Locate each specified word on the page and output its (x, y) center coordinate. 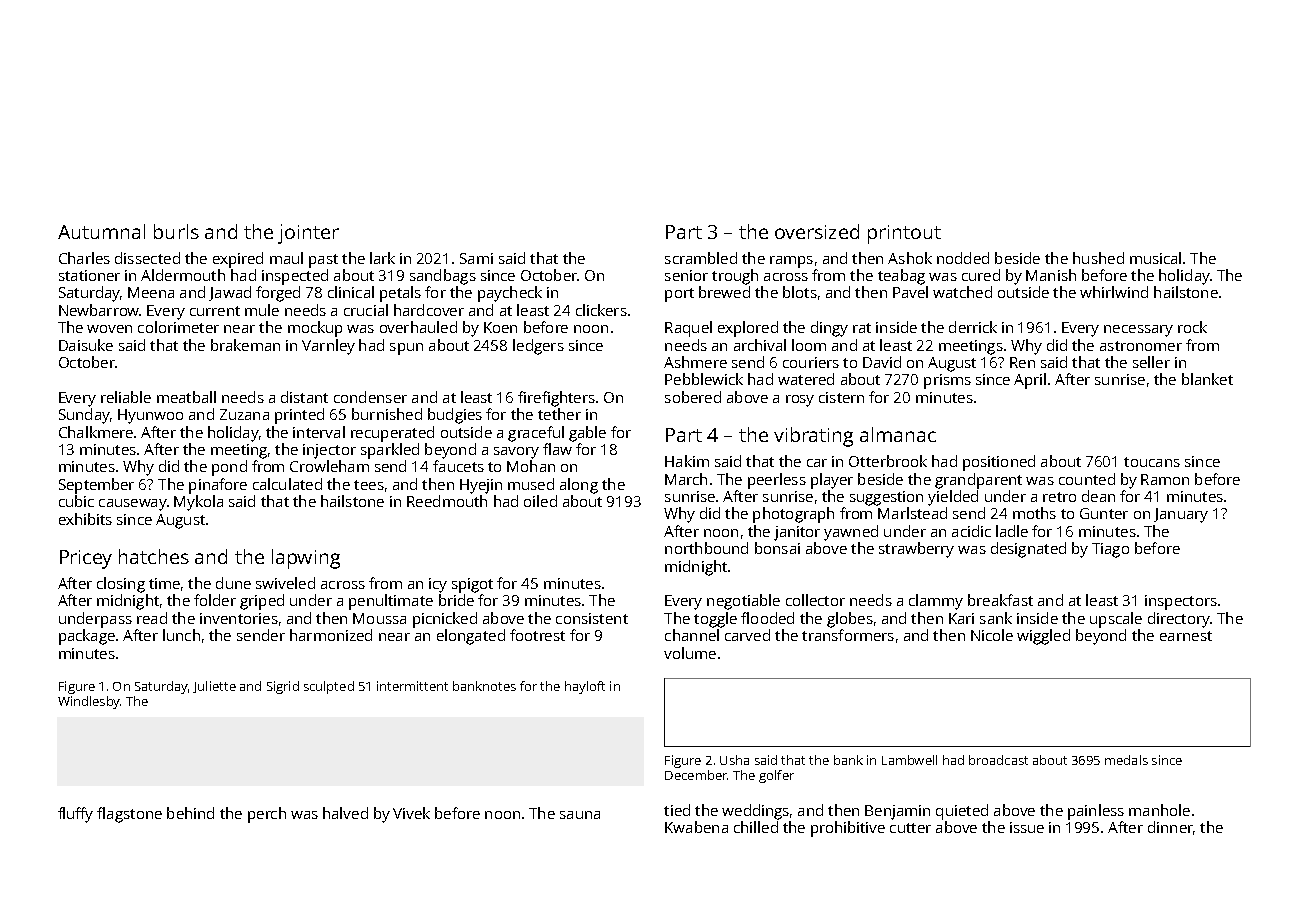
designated (1028, 550)
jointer (308, 234)
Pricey (86, 559)
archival (760, 345)
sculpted (329, 687)
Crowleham (329, 466)
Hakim (687, 461)
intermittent (412, 686)
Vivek (411, 813)
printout (904, 234)
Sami (476, 258)
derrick (973, 327)
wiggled (1043, 637)
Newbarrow (99, 310)
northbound (706, 548)
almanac (898, 434)
